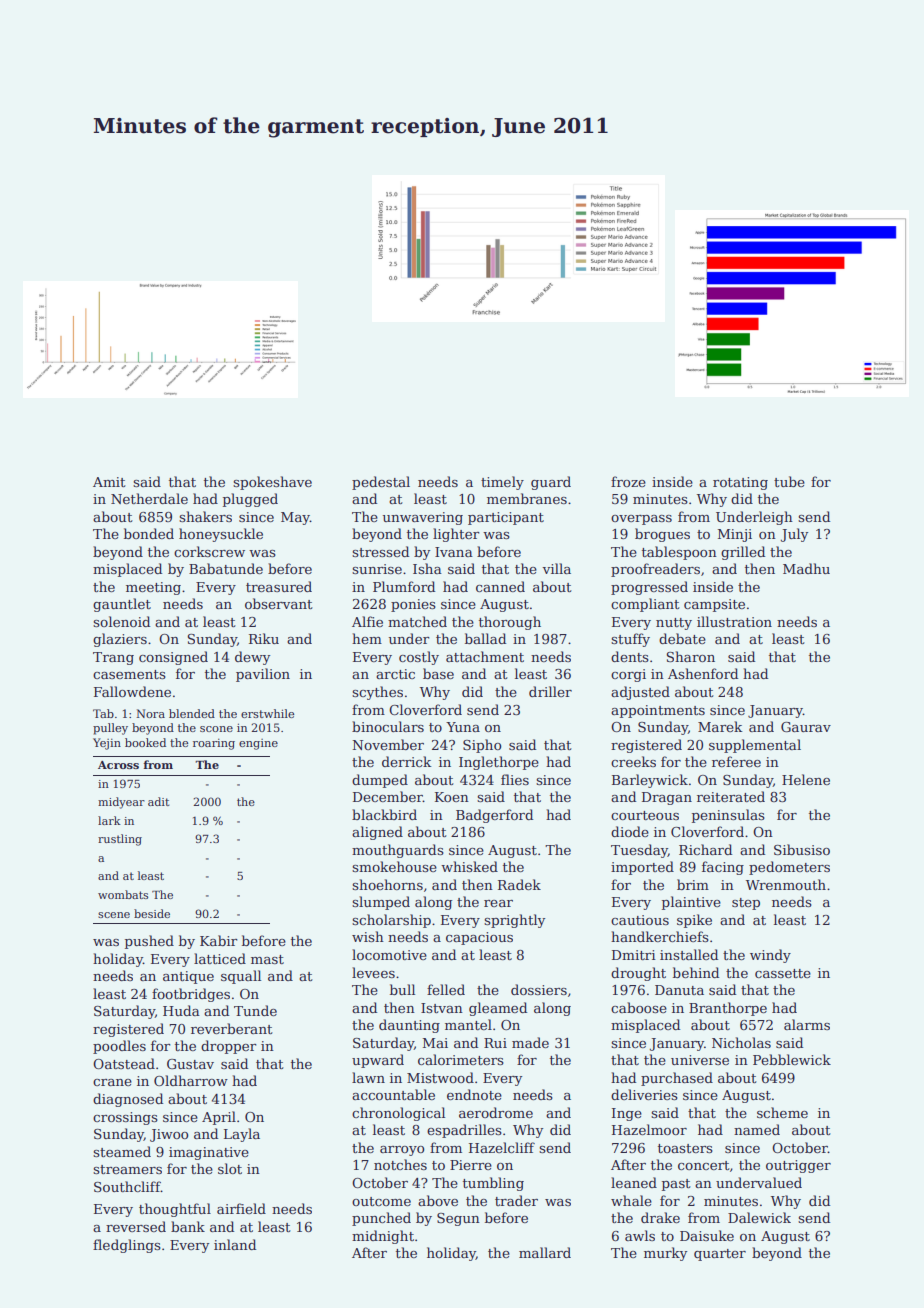 The width and height of the screenshot is (924, 1308). I want to click on Madhu, so click(806, 568).
